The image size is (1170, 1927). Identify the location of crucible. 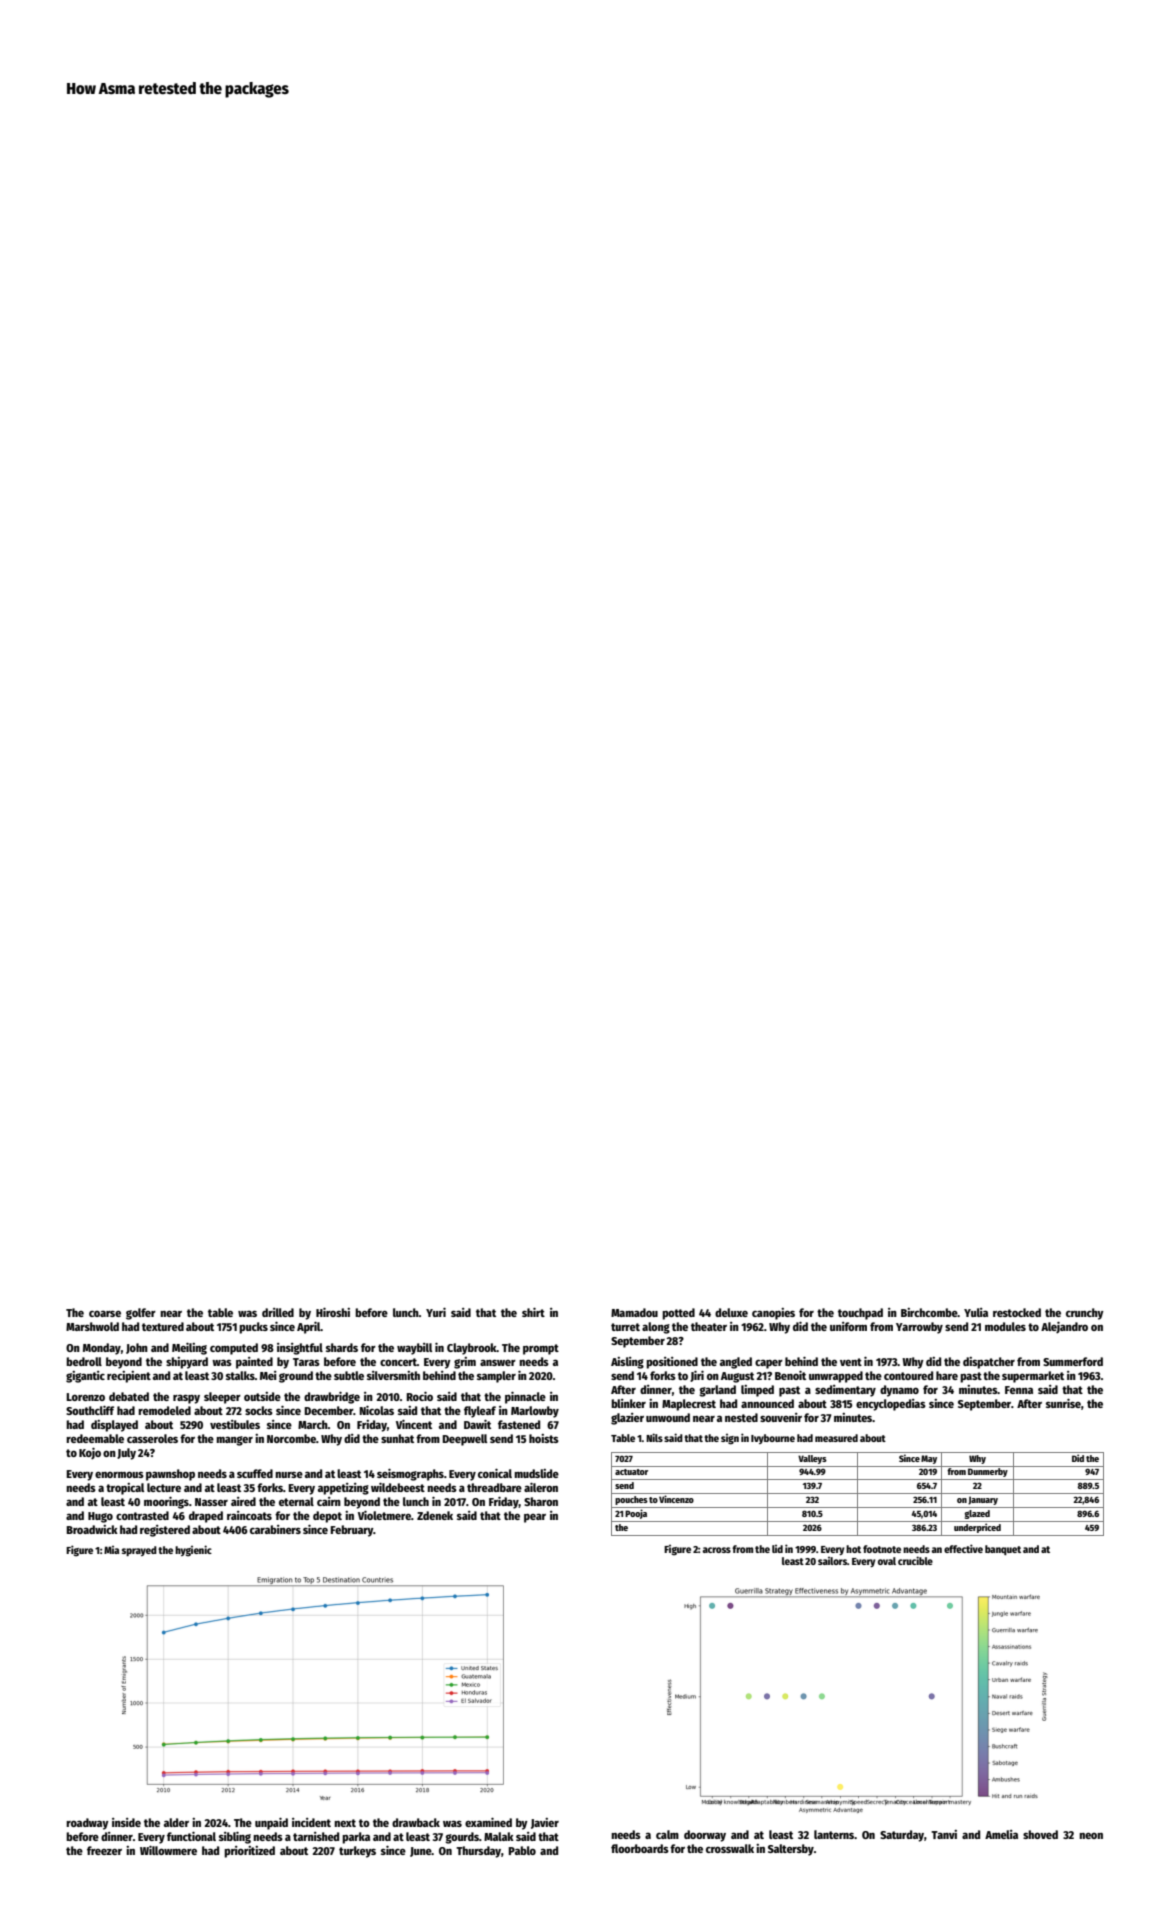
(915, 1560).
